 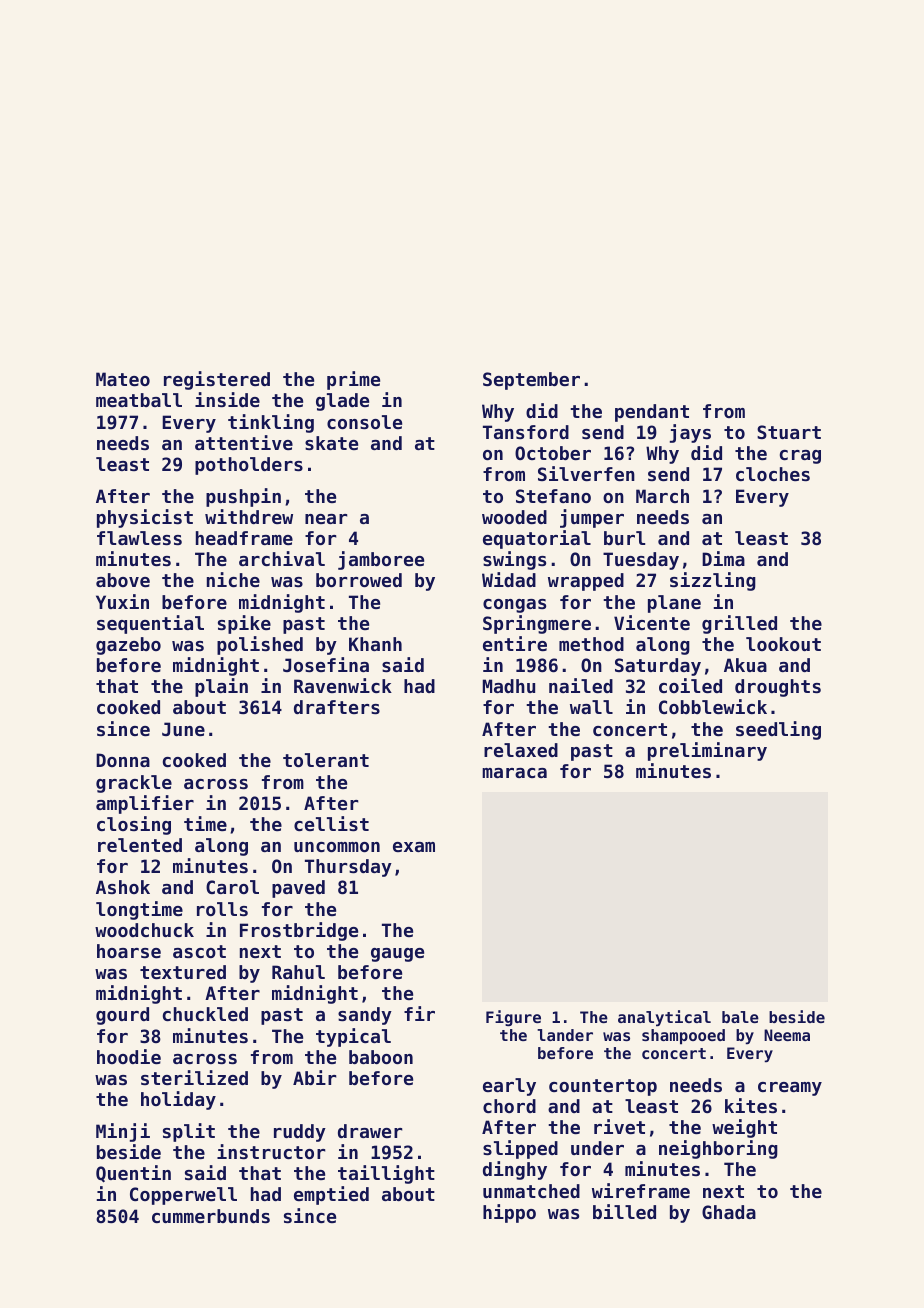 What do you see at coordinates (414, 847) in the screenshot?
I see `exam` at bounding box center [414, 847].
